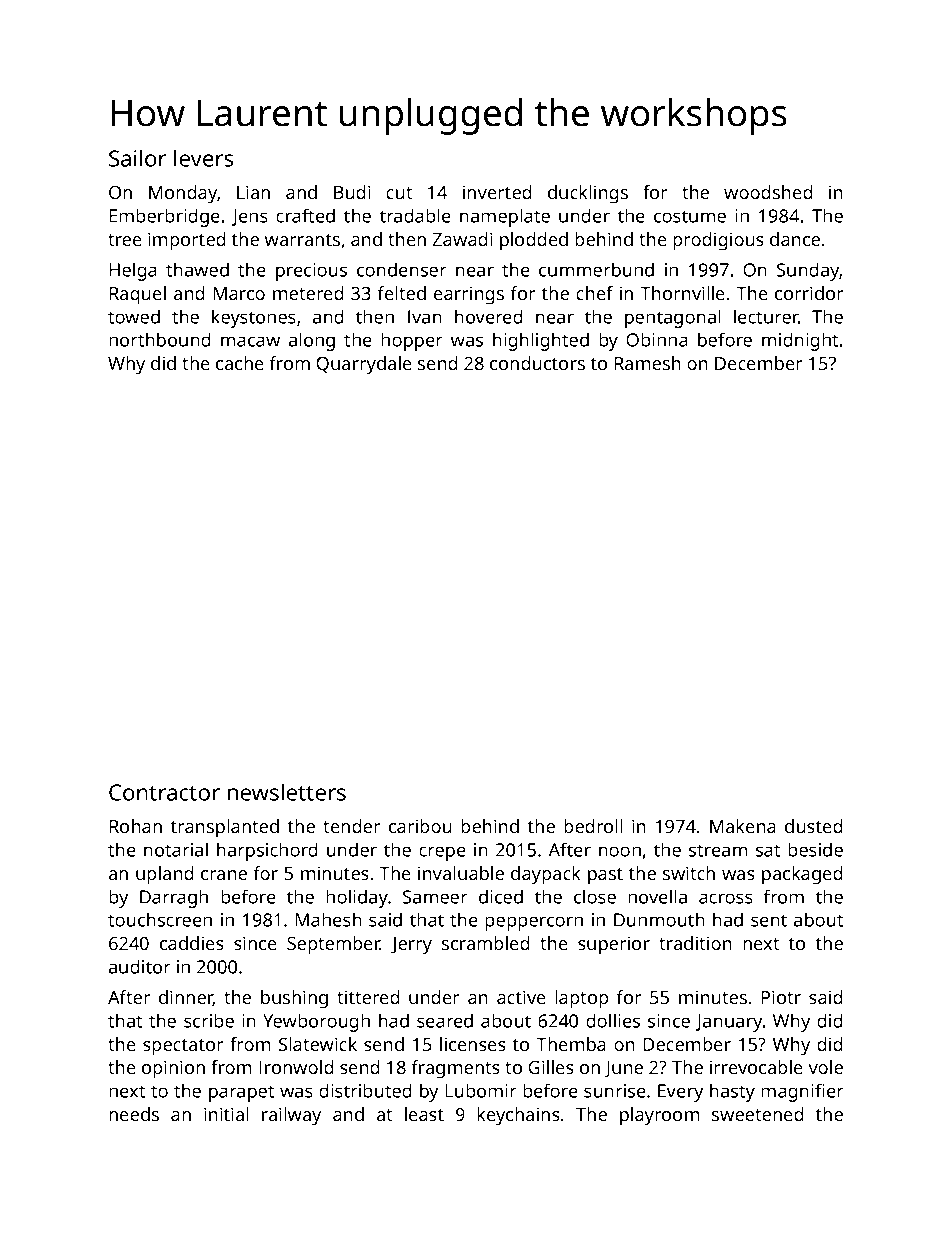 The height and width of the document is (1233, 952). I want to click on pentagonal, so click(672, 318).
